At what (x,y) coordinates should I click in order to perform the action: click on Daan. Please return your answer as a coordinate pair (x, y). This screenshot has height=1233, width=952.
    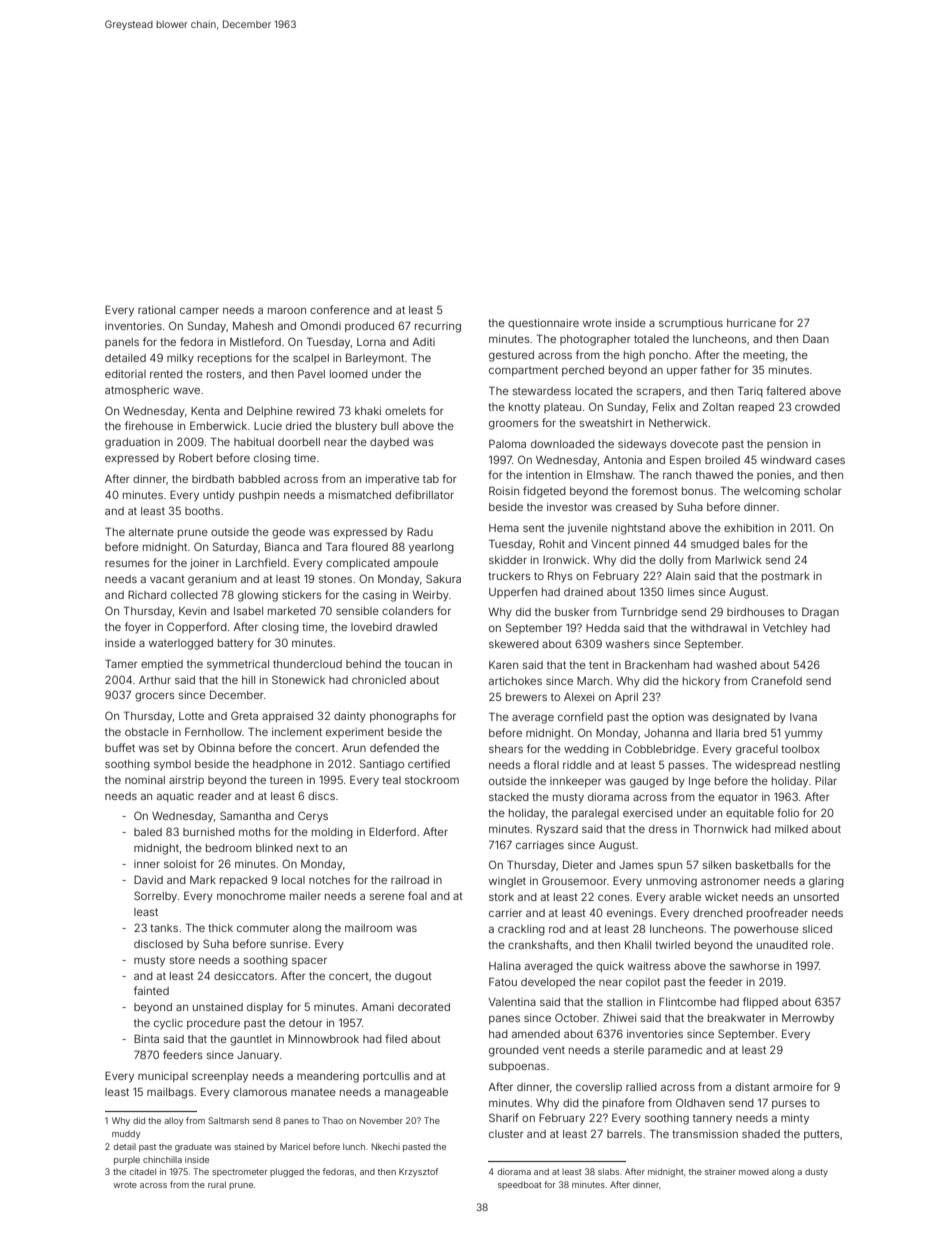
    Looking at the image, I should click on (816, 338).
